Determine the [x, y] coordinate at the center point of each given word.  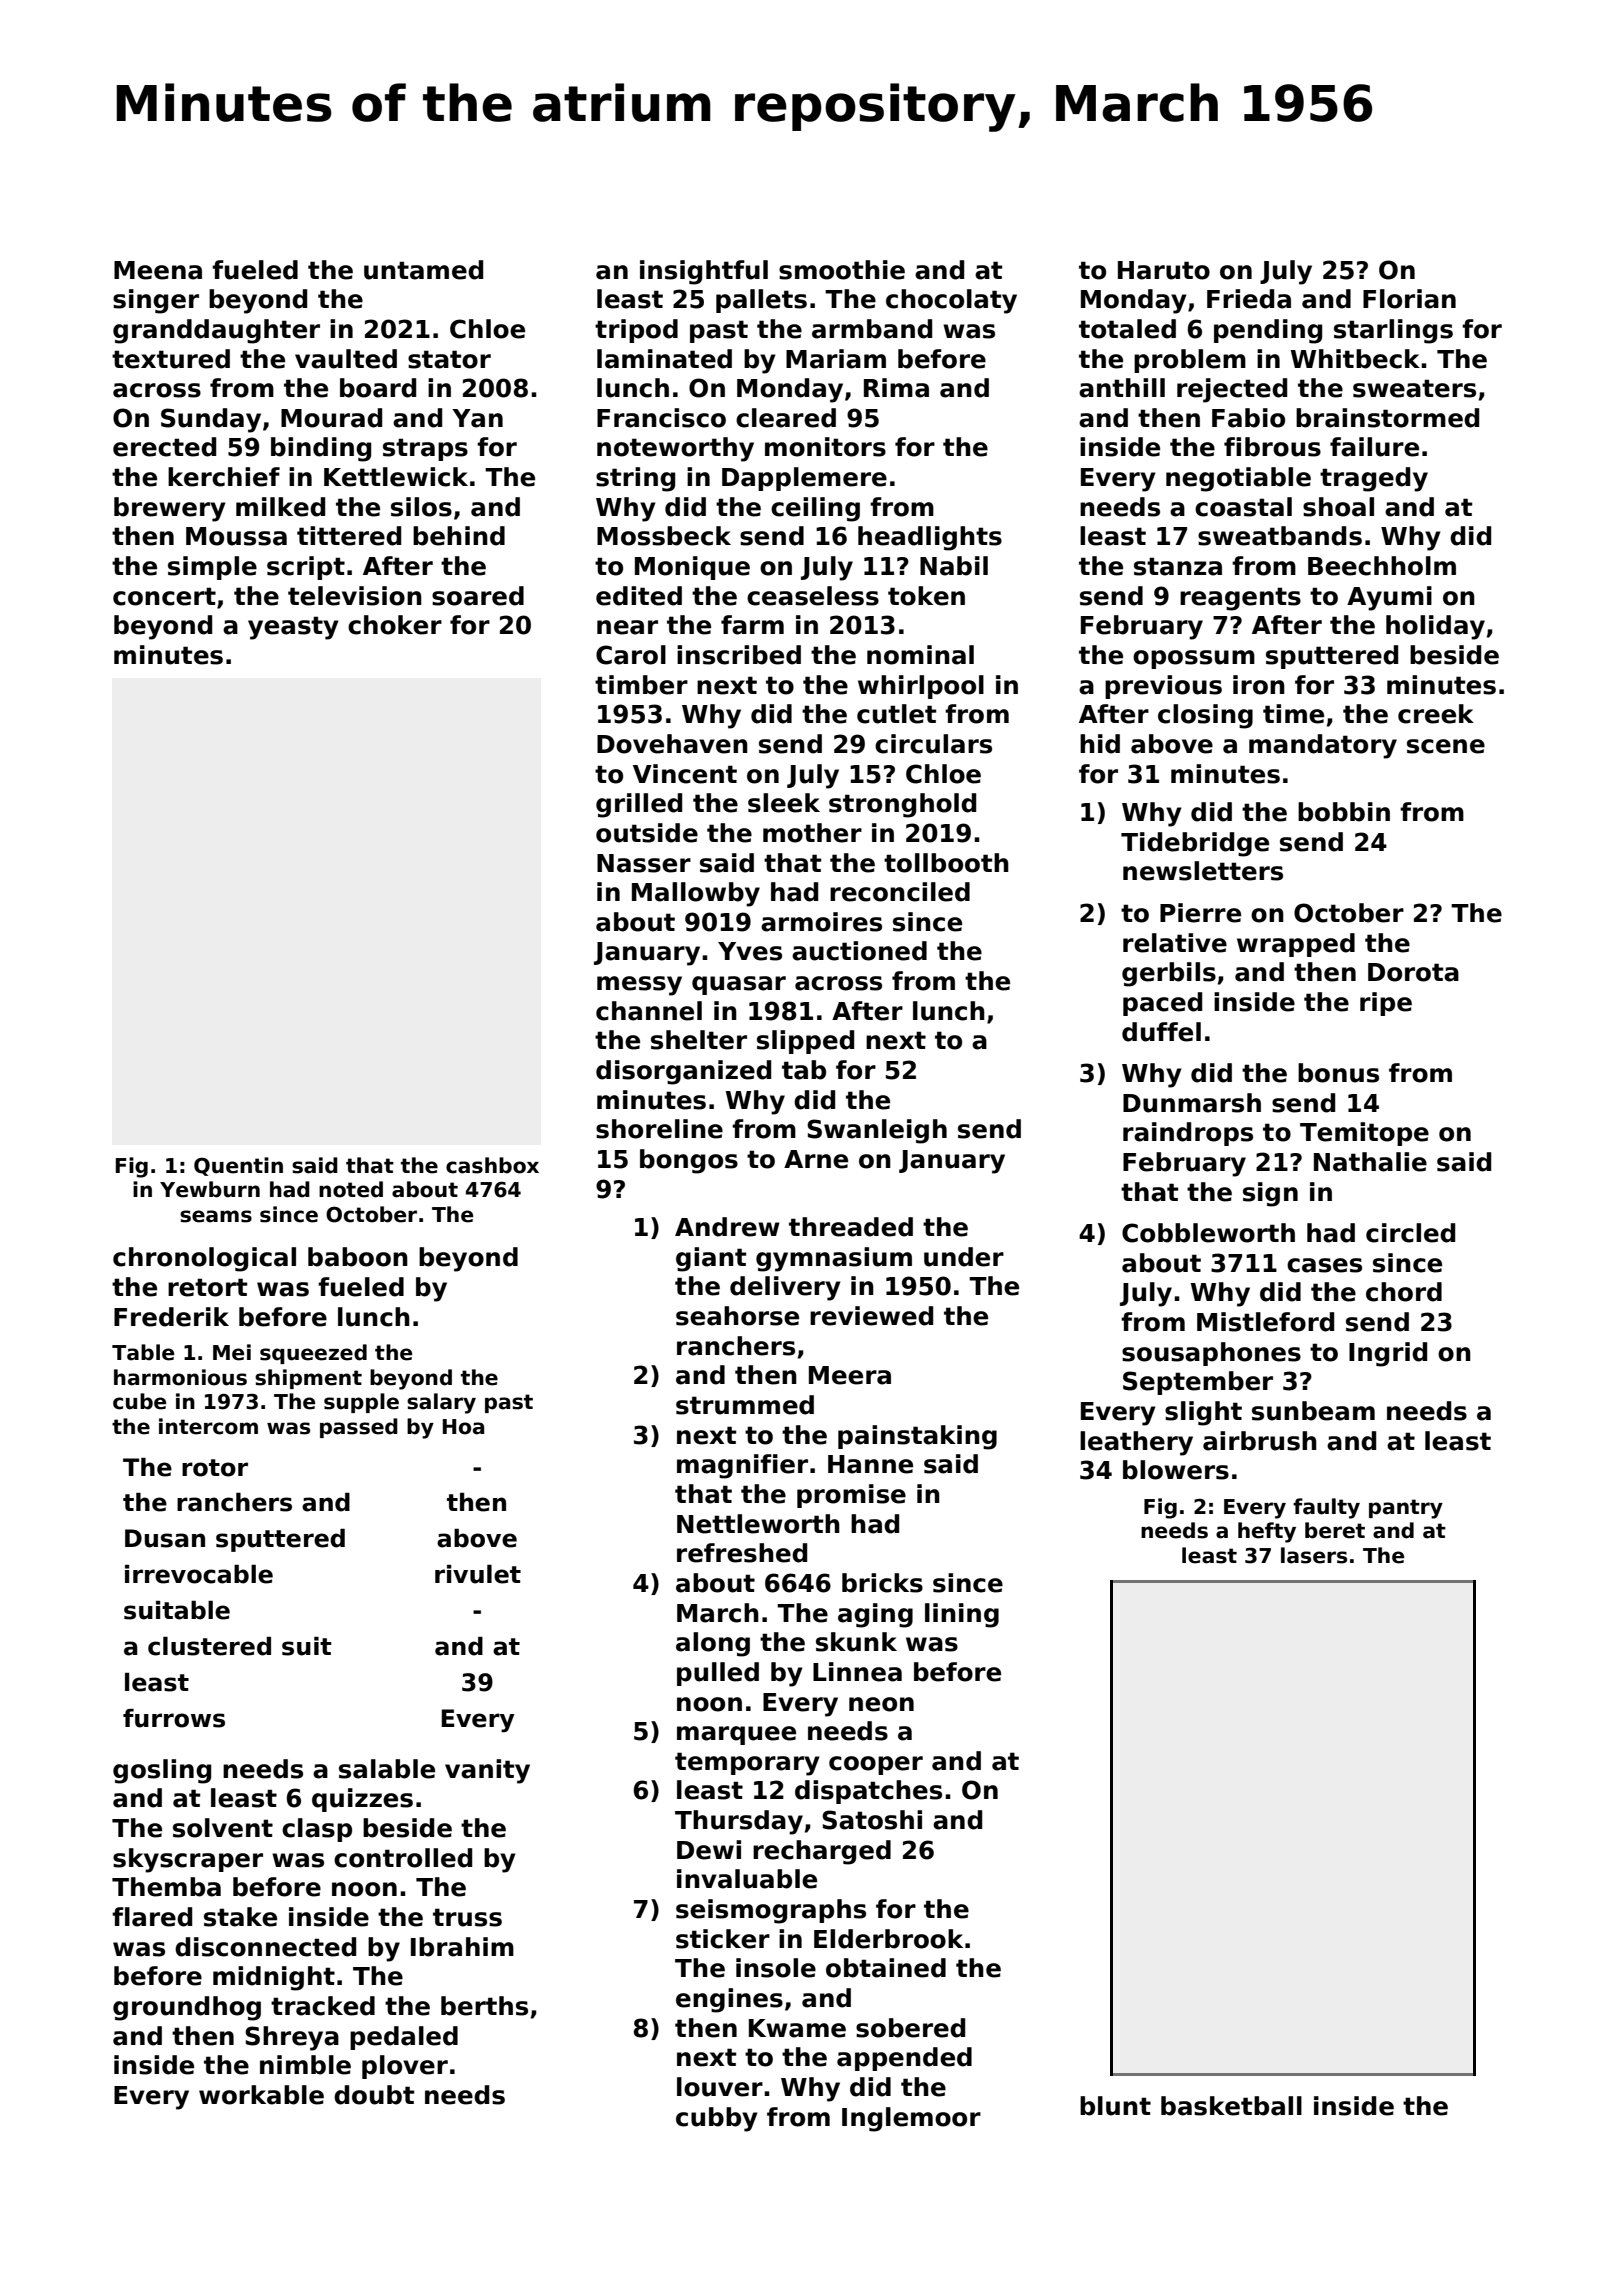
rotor [215, 1468]
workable [261, 2095]
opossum [1194, 659]
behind [459, 536]
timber [641, 685]
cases [1324, 1265]
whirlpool [921, 687]
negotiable [1238, 479]
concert [164, 596]
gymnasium [834, 1259]
